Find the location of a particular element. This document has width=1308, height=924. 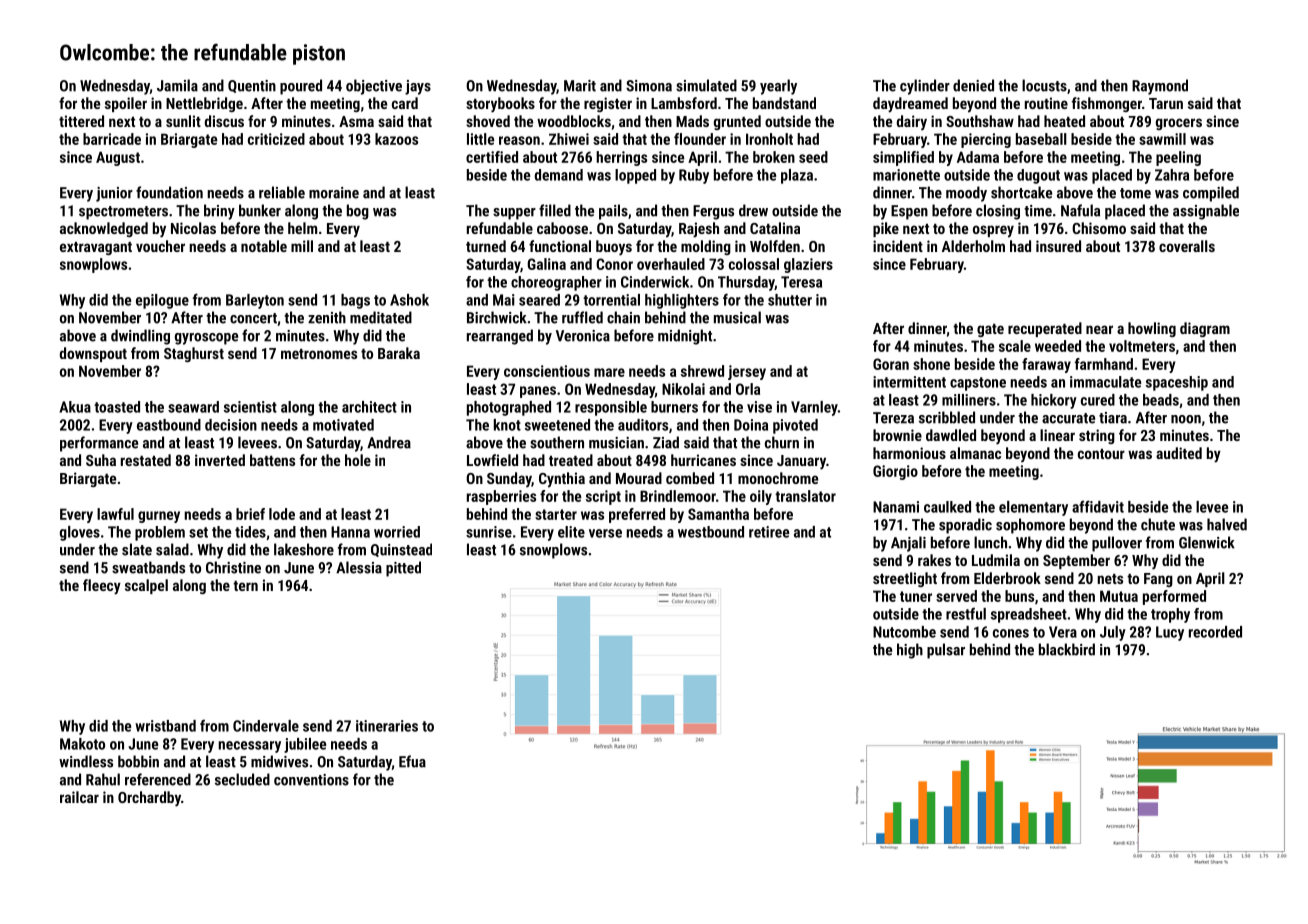

noon is located at coordinates (1186, 419).
